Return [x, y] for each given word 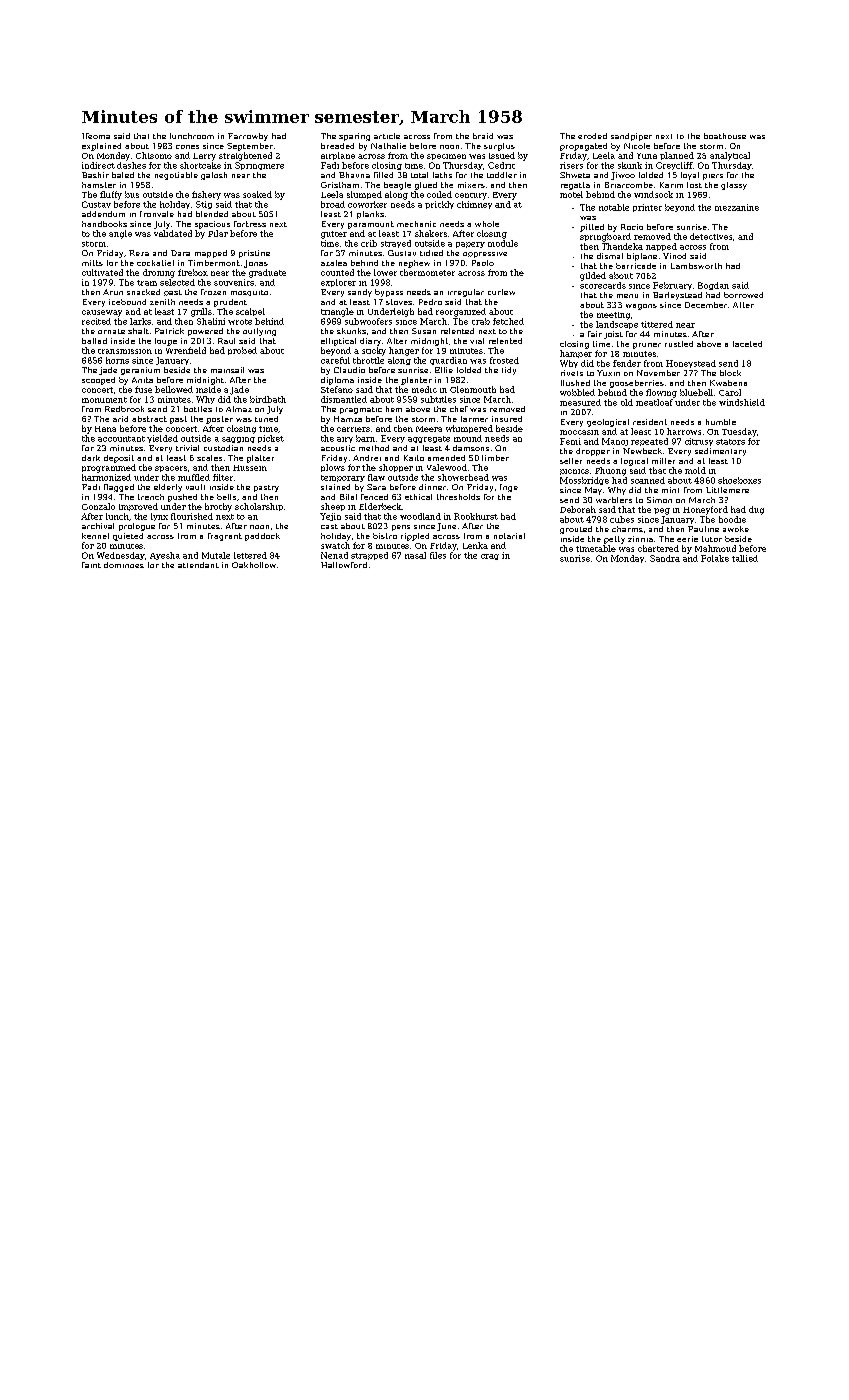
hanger [404, 351]
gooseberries [637, 384]
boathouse [725, 136]
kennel [95, 536]
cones [187, 147]
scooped [98, 381]
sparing [354, 137]
